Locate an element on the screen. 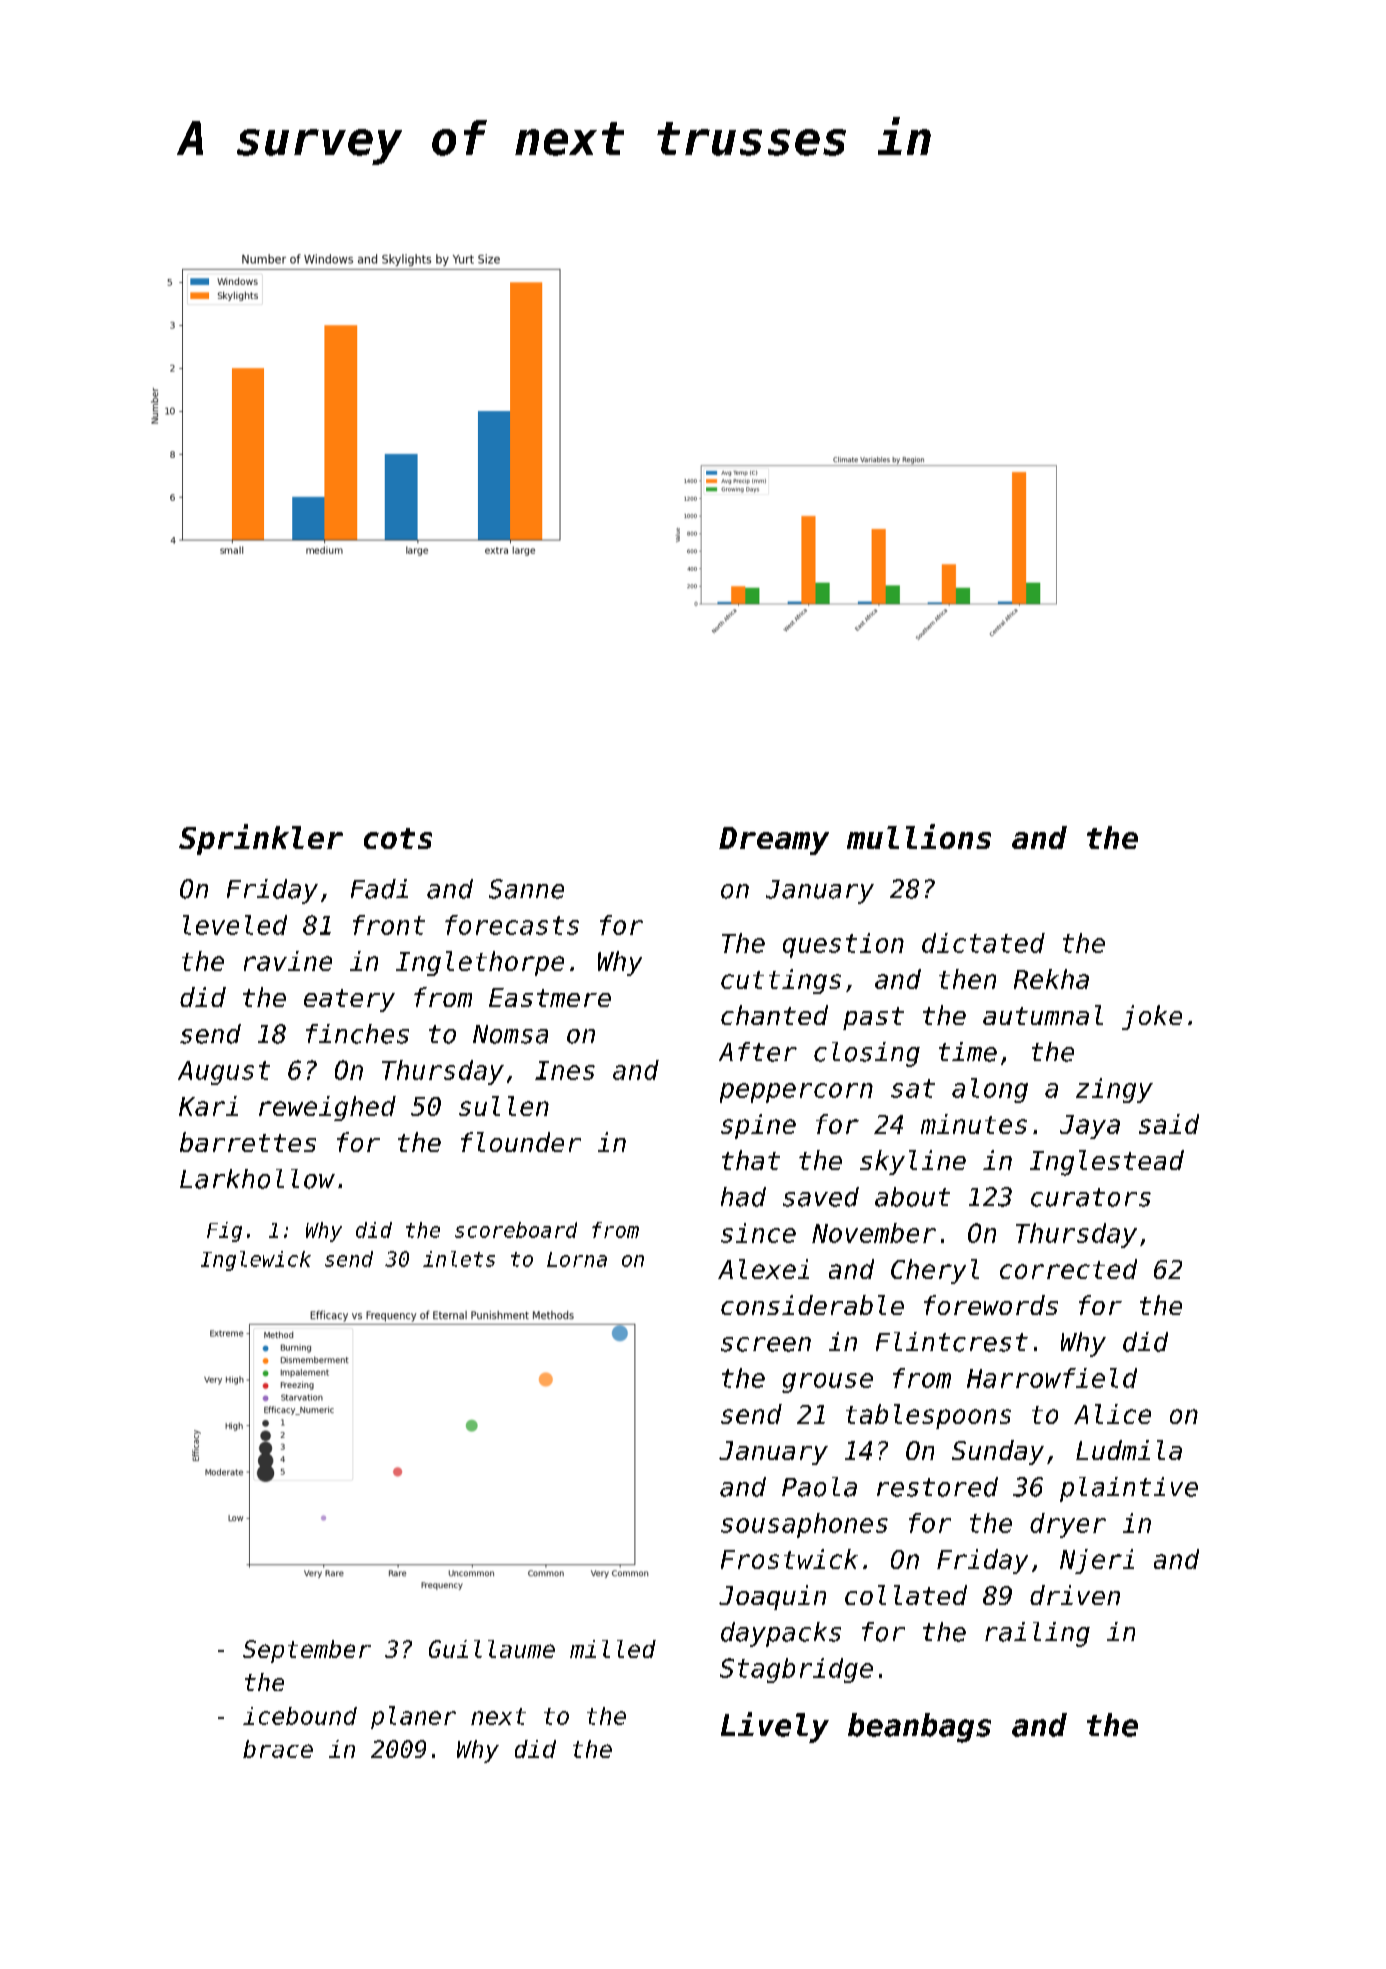 Image resolution: width=1386 pixels, height=1969 pixels. dictated is located at coordinates (983, 943).
